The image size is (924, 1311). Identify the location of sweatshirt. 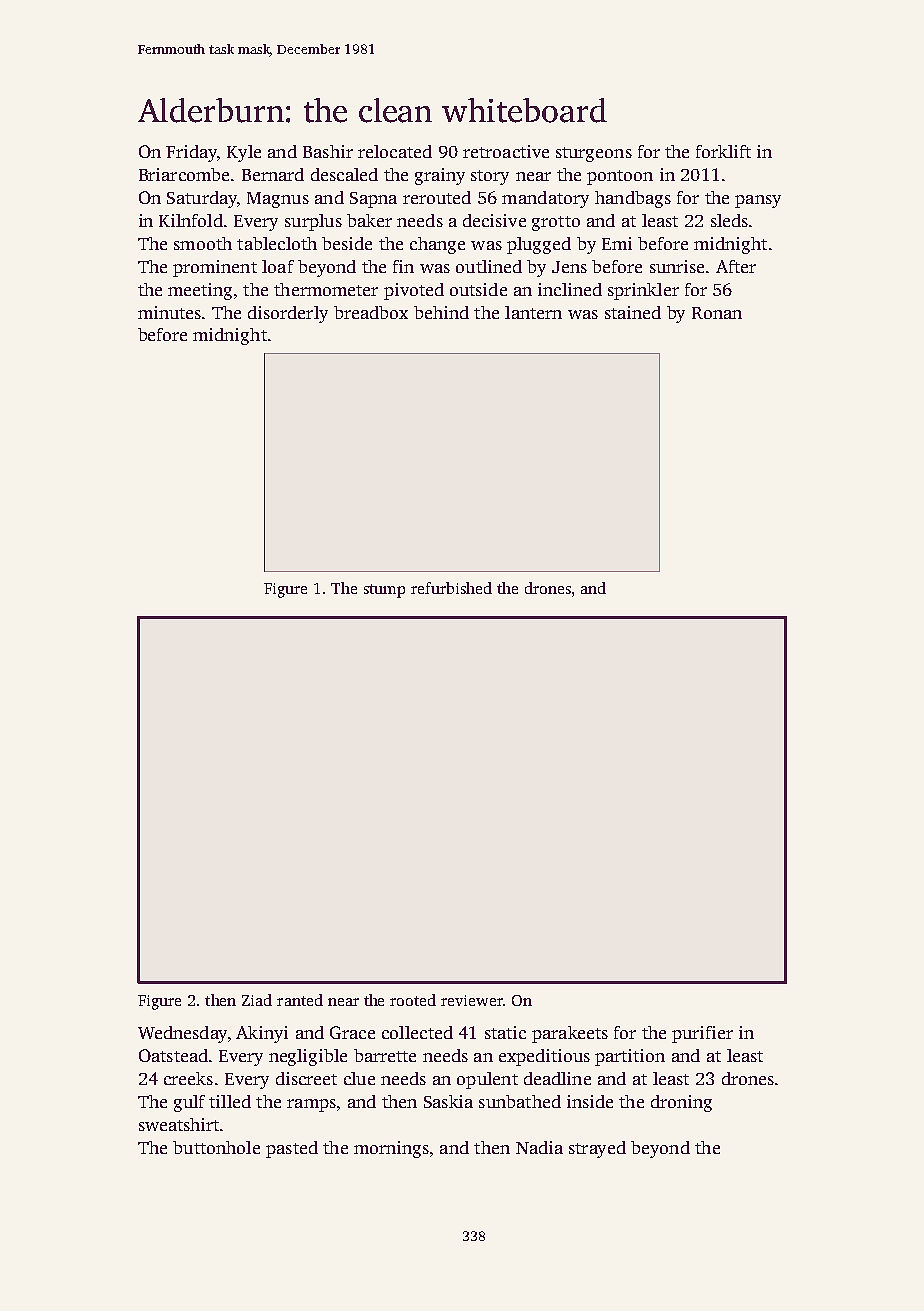
(179, 1124).
